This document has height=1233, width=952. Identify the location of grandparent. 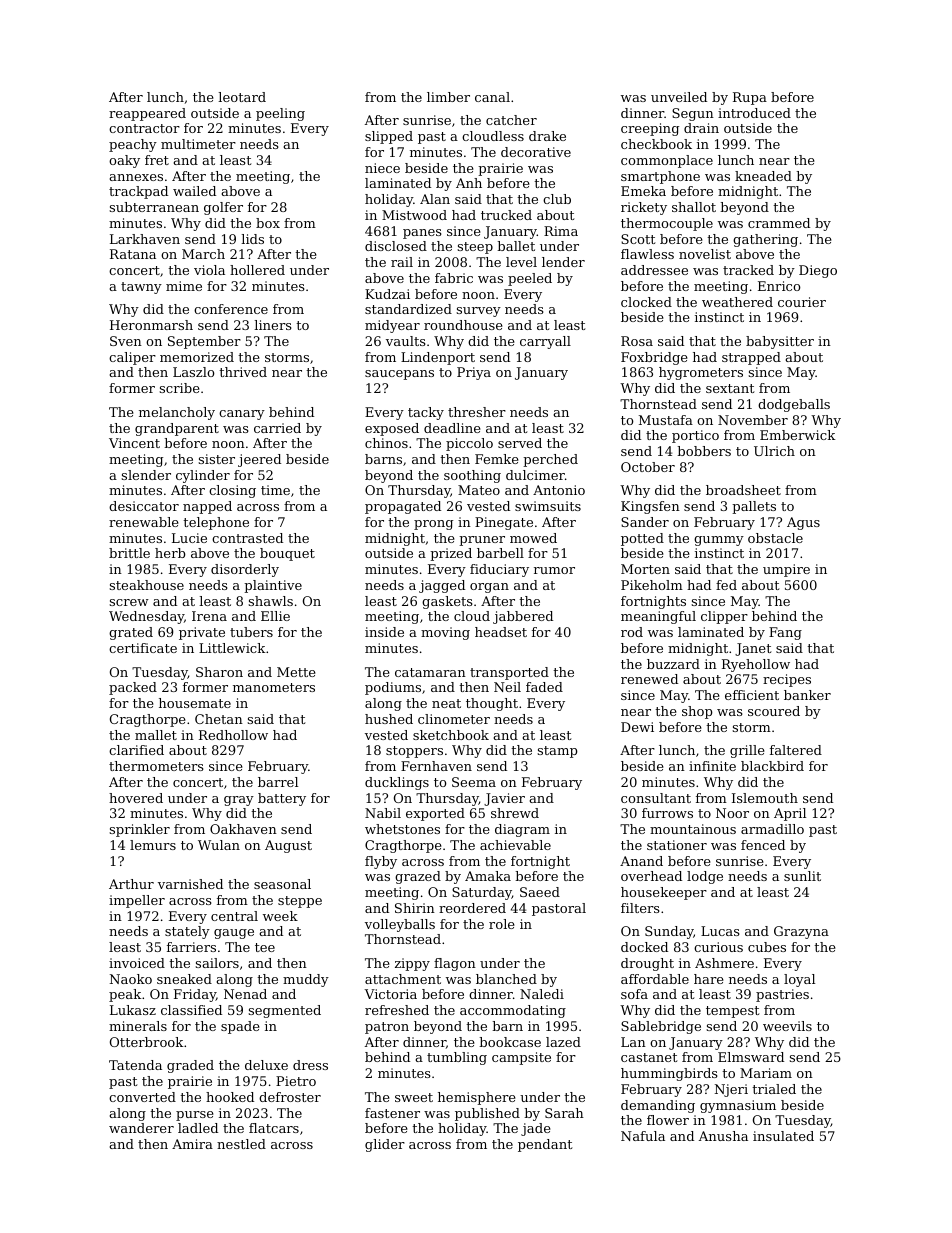
(177, 429).
